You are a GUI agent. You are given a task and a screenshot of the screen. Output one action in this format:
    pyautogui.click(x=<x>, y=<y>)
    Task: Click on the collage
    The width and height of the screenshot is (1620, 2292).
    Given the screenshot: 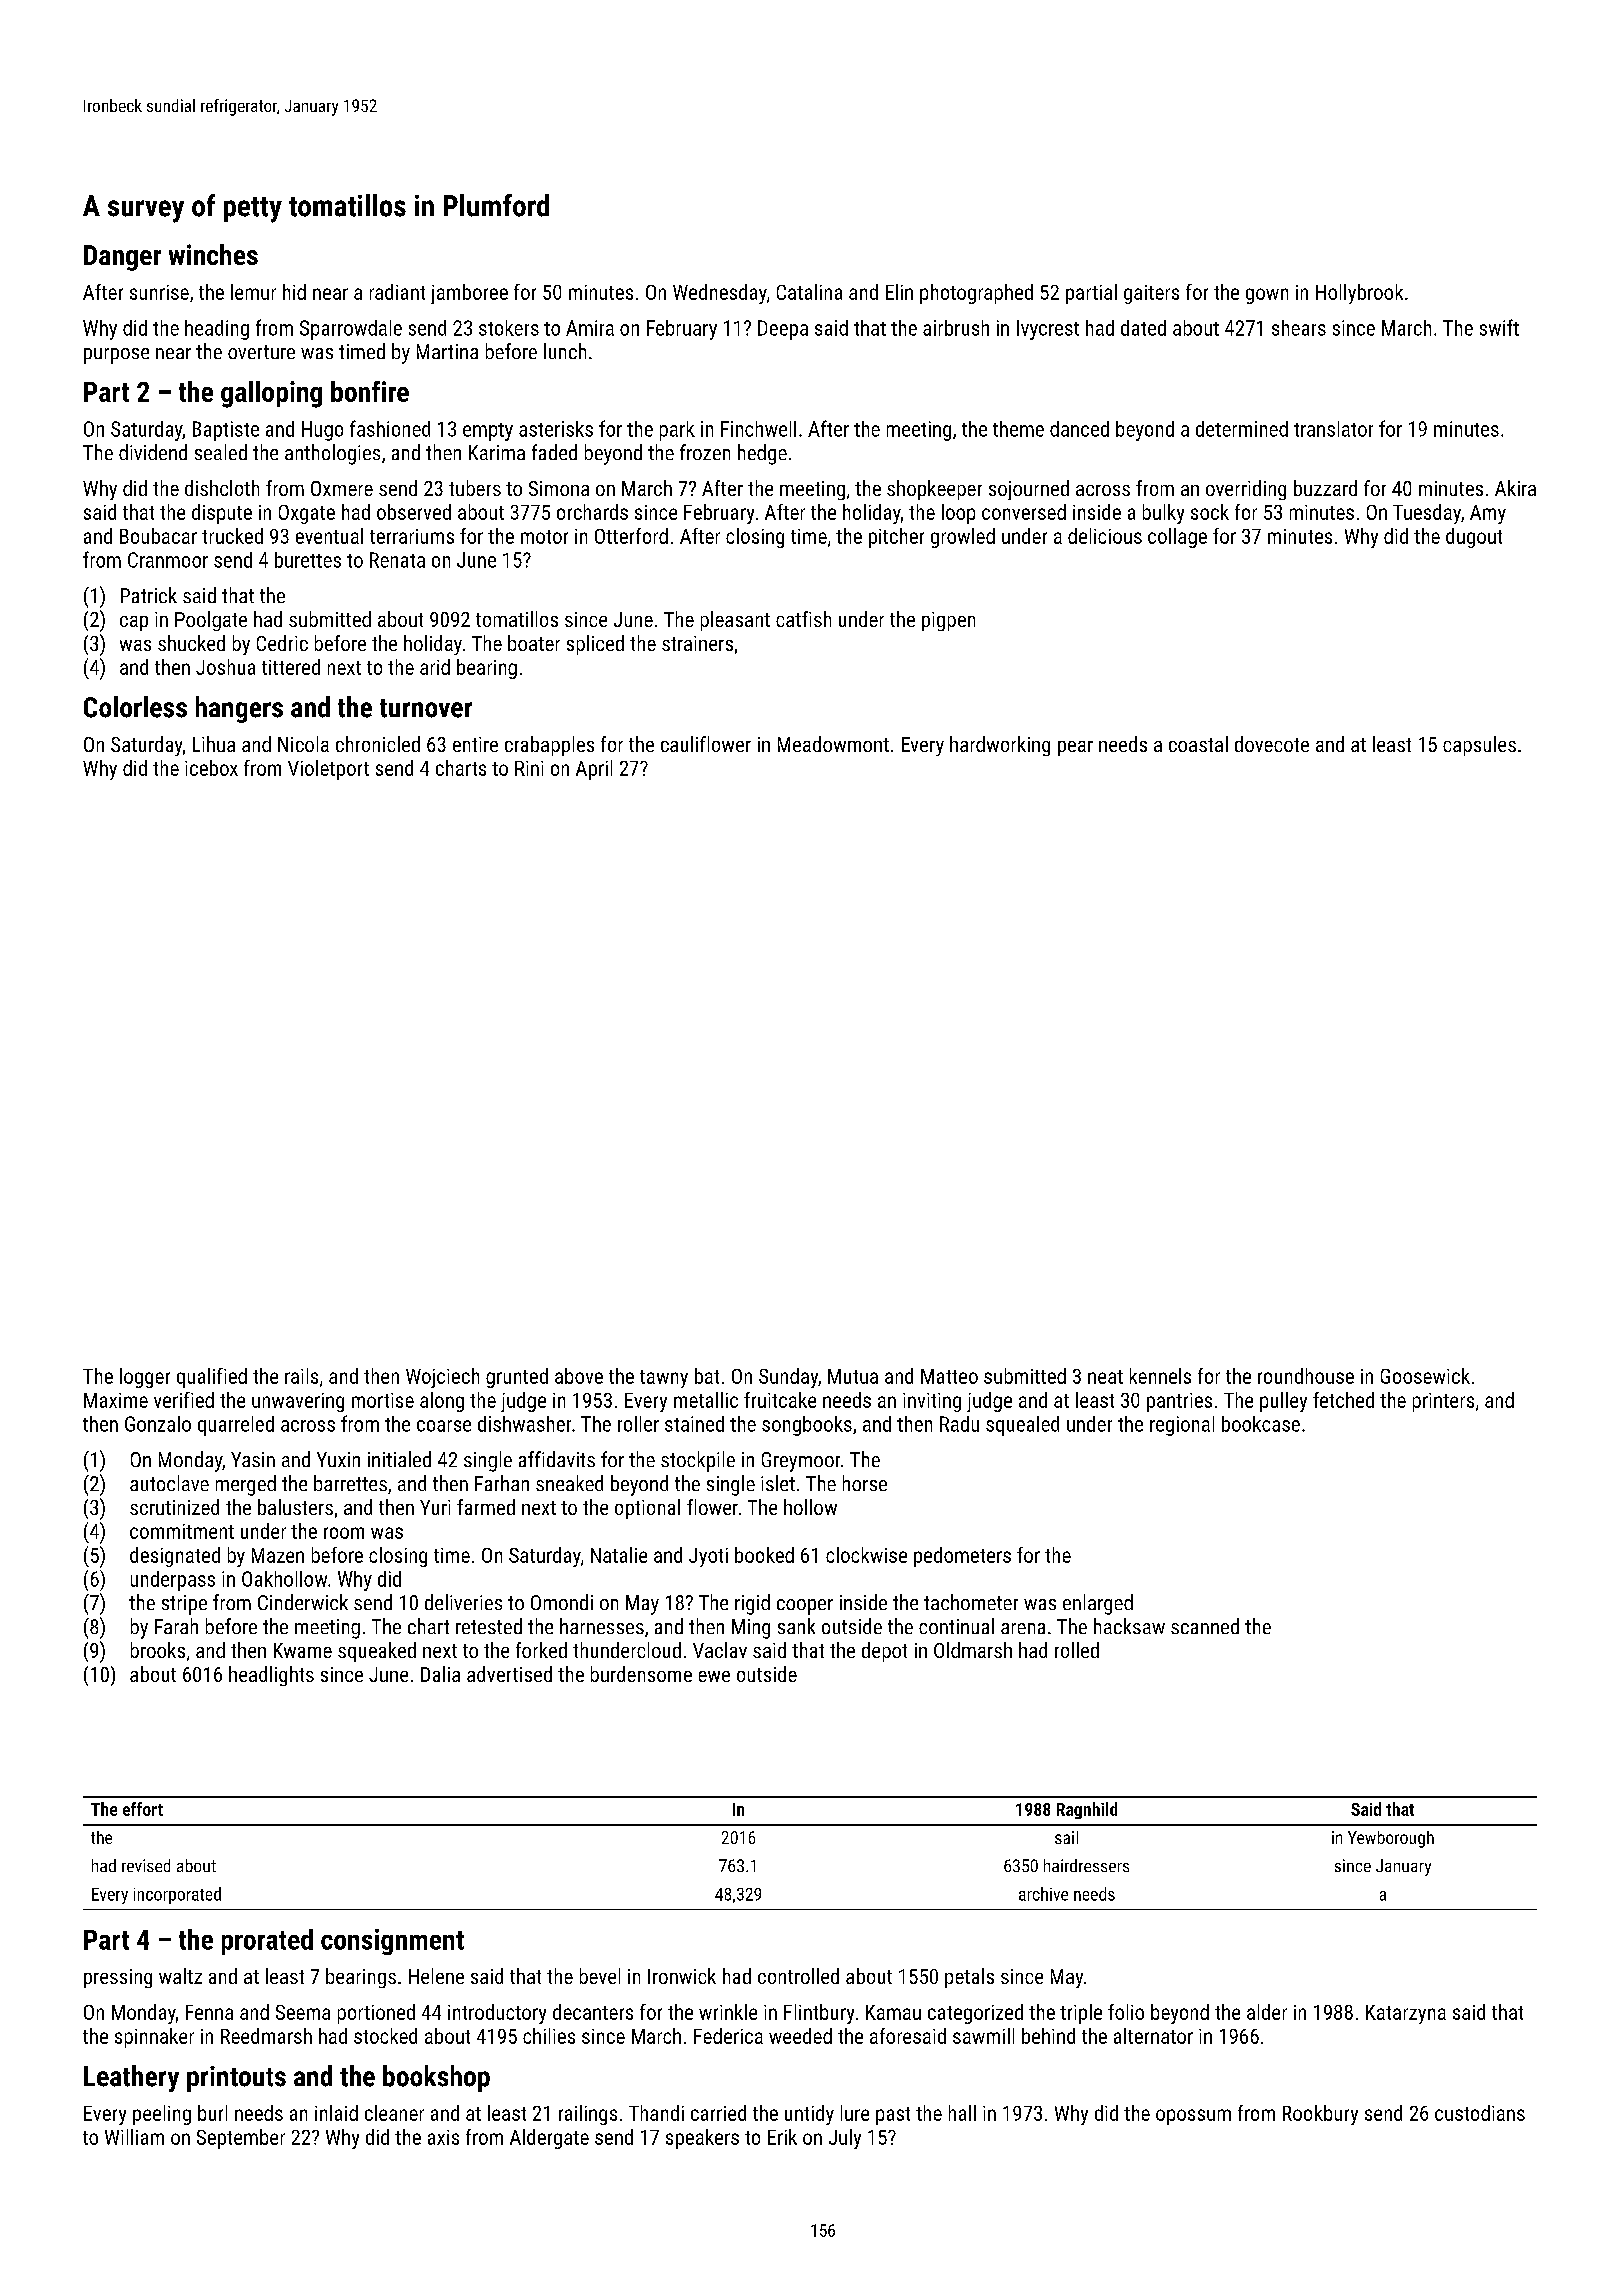 What is the action you would take?
    pyautogui.click(x=1177, y=538)
